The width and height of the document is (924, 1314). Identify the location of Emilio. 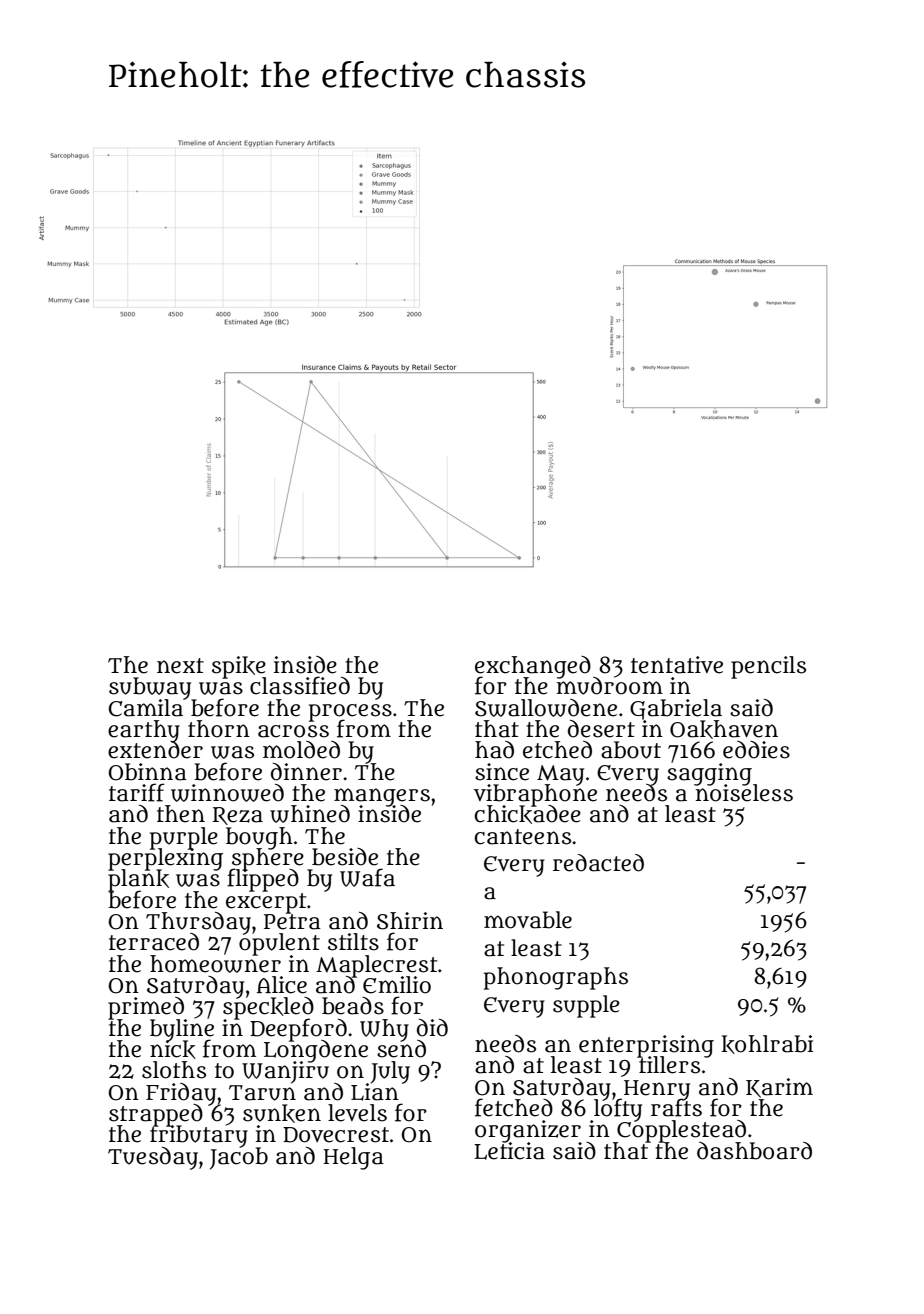
(397, 985).
